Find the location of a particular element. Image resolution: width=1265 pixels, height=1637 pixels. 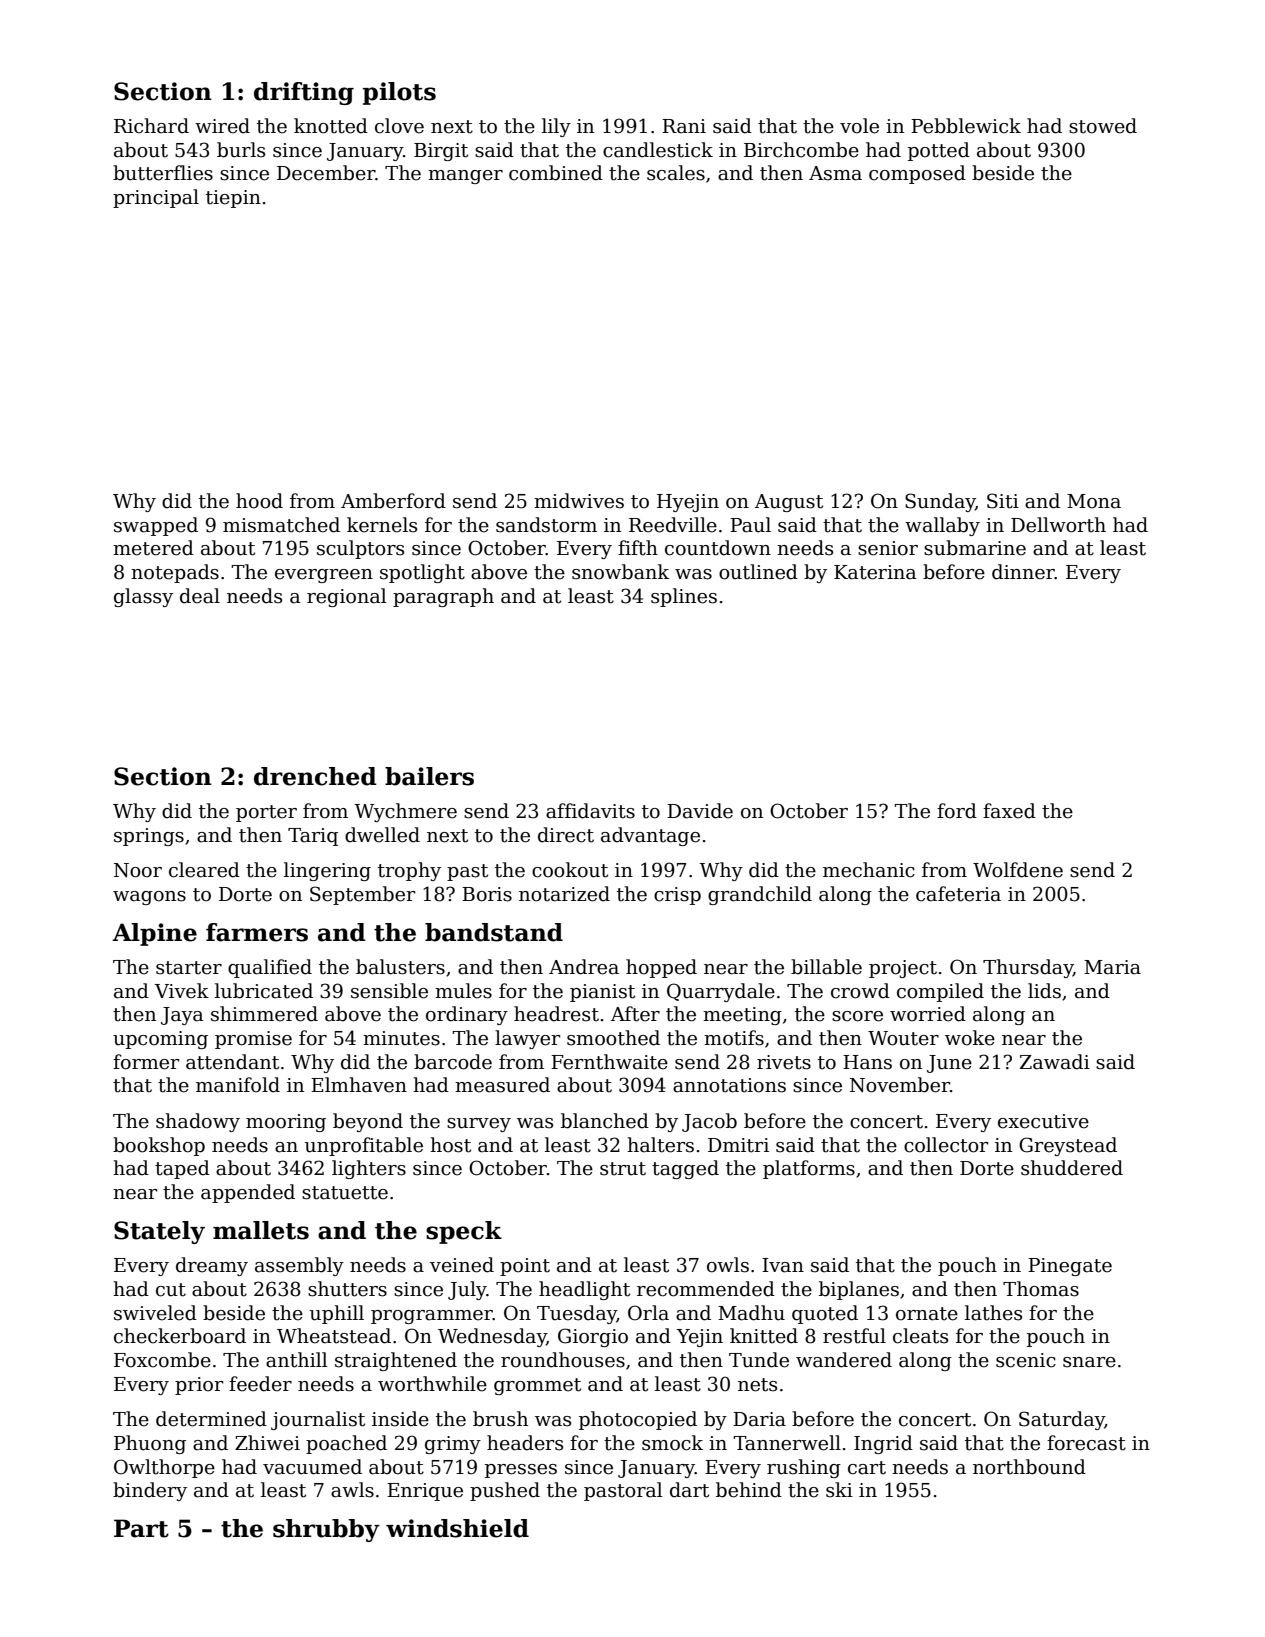

Davide is located at coordinates (700, 811).
